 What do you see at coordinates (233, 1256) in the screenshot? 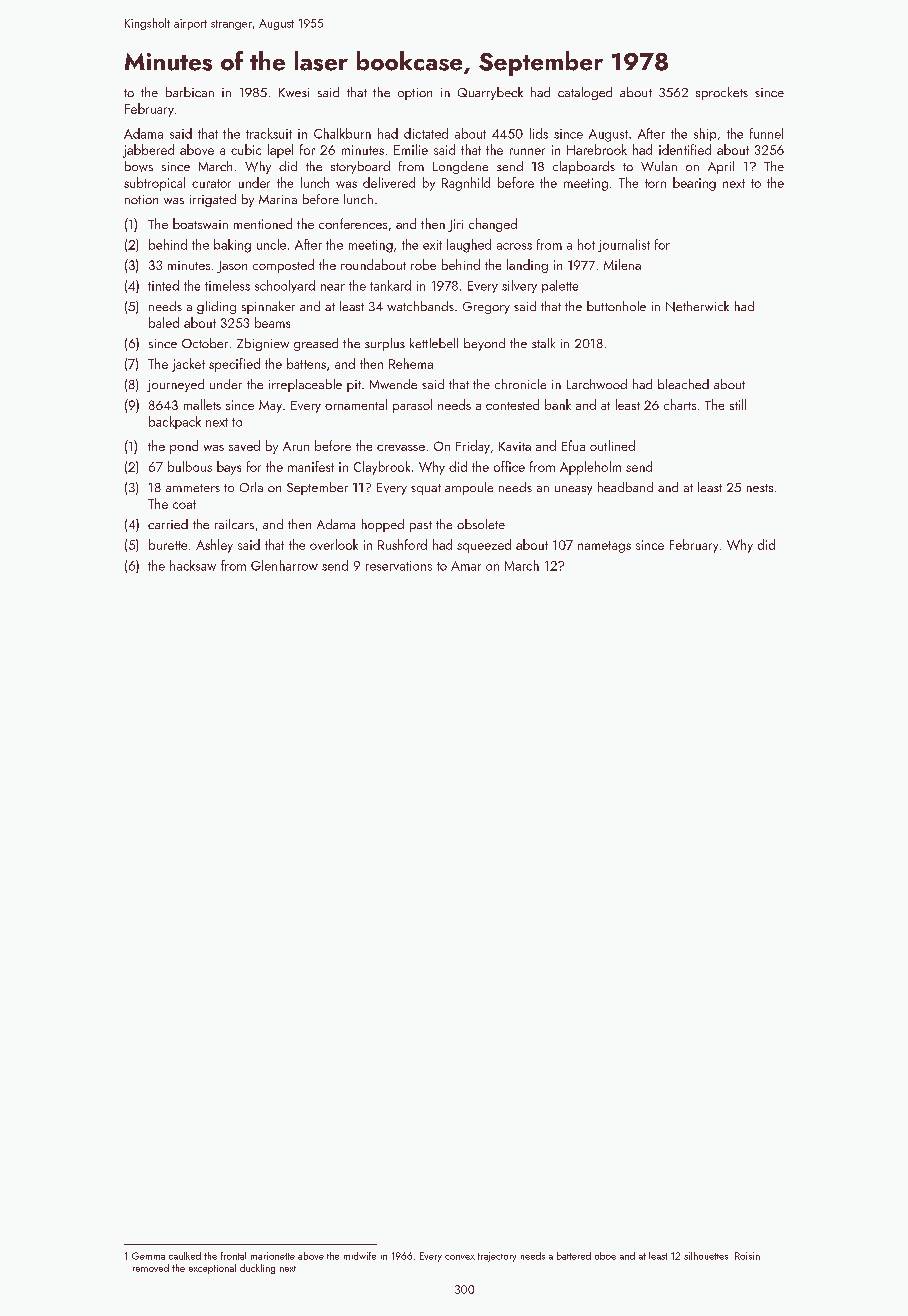
I see `frontal` at bounding box center [233, 1256].
